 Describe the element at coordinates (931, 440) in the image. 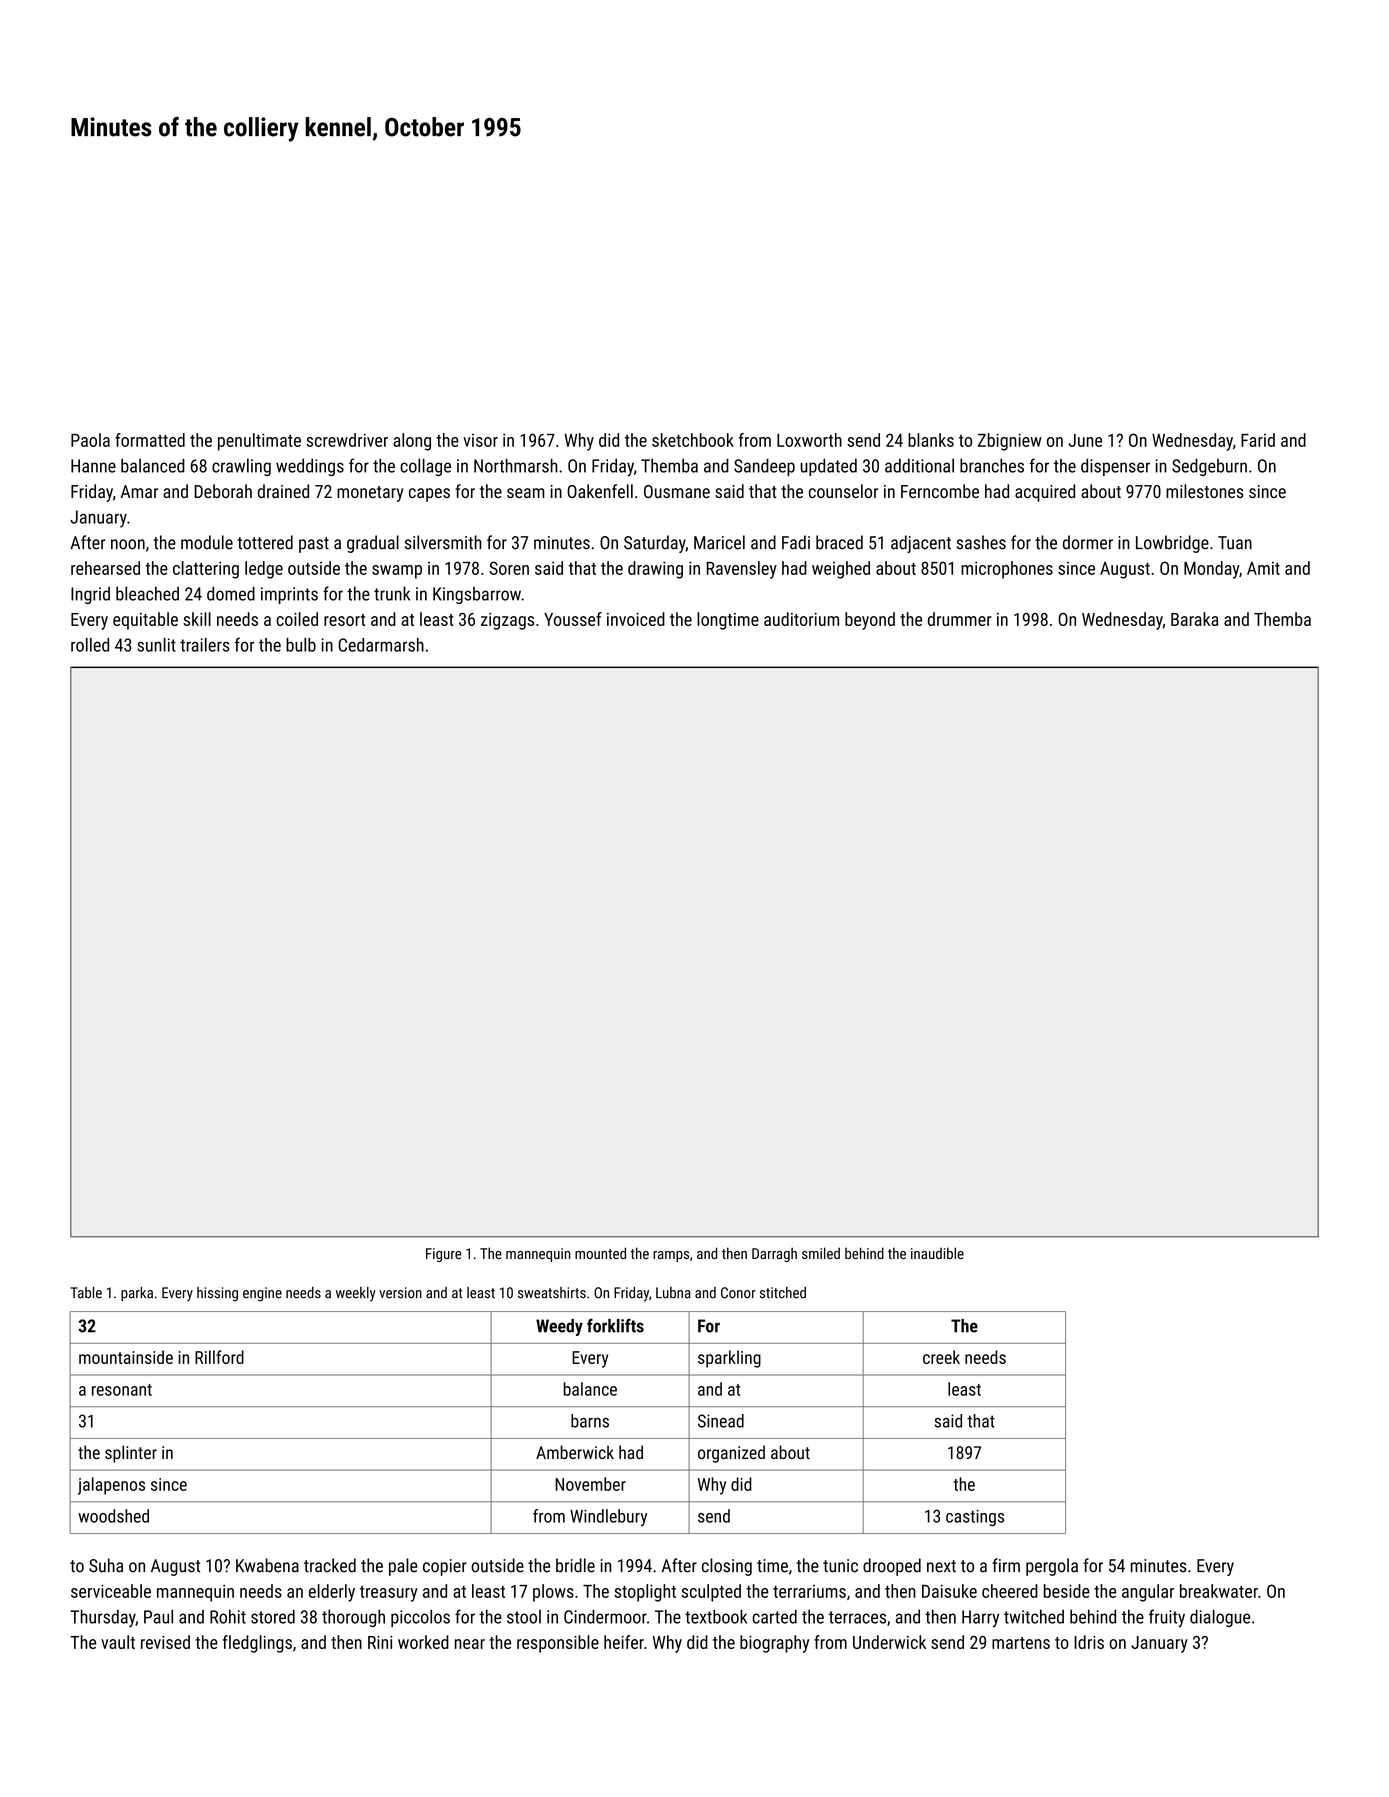

I see `blanks` at that location.
